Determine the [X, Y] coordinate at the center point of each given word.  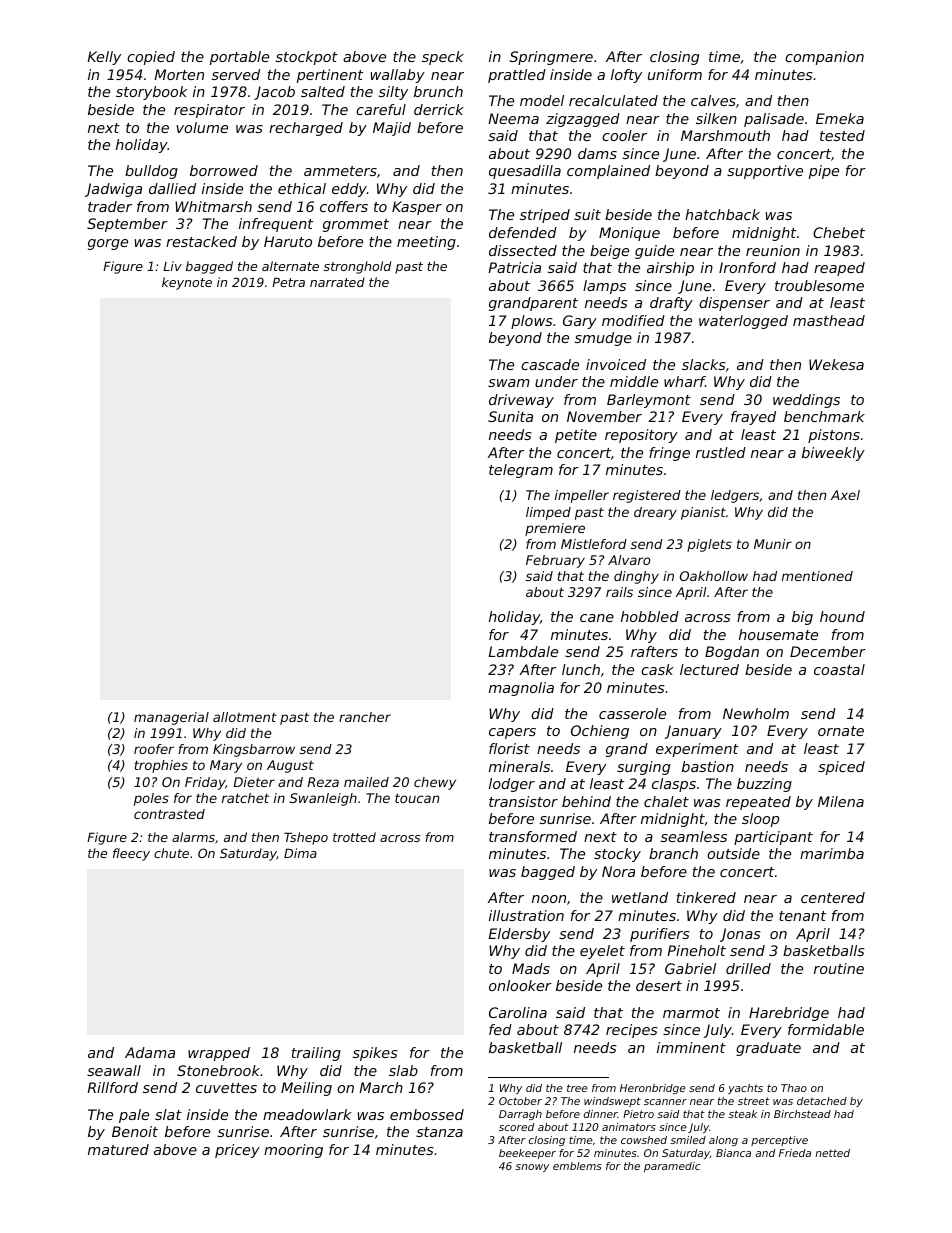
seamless [694, 836]
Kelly [104, 58]
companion [824, 58]
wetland [640, 897]
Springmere [551, 58]
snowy [532, 1168]
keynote [187, 283]
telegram [521, 471]
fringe [669, 454]
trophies [161, 766]
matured [118, 1149]
